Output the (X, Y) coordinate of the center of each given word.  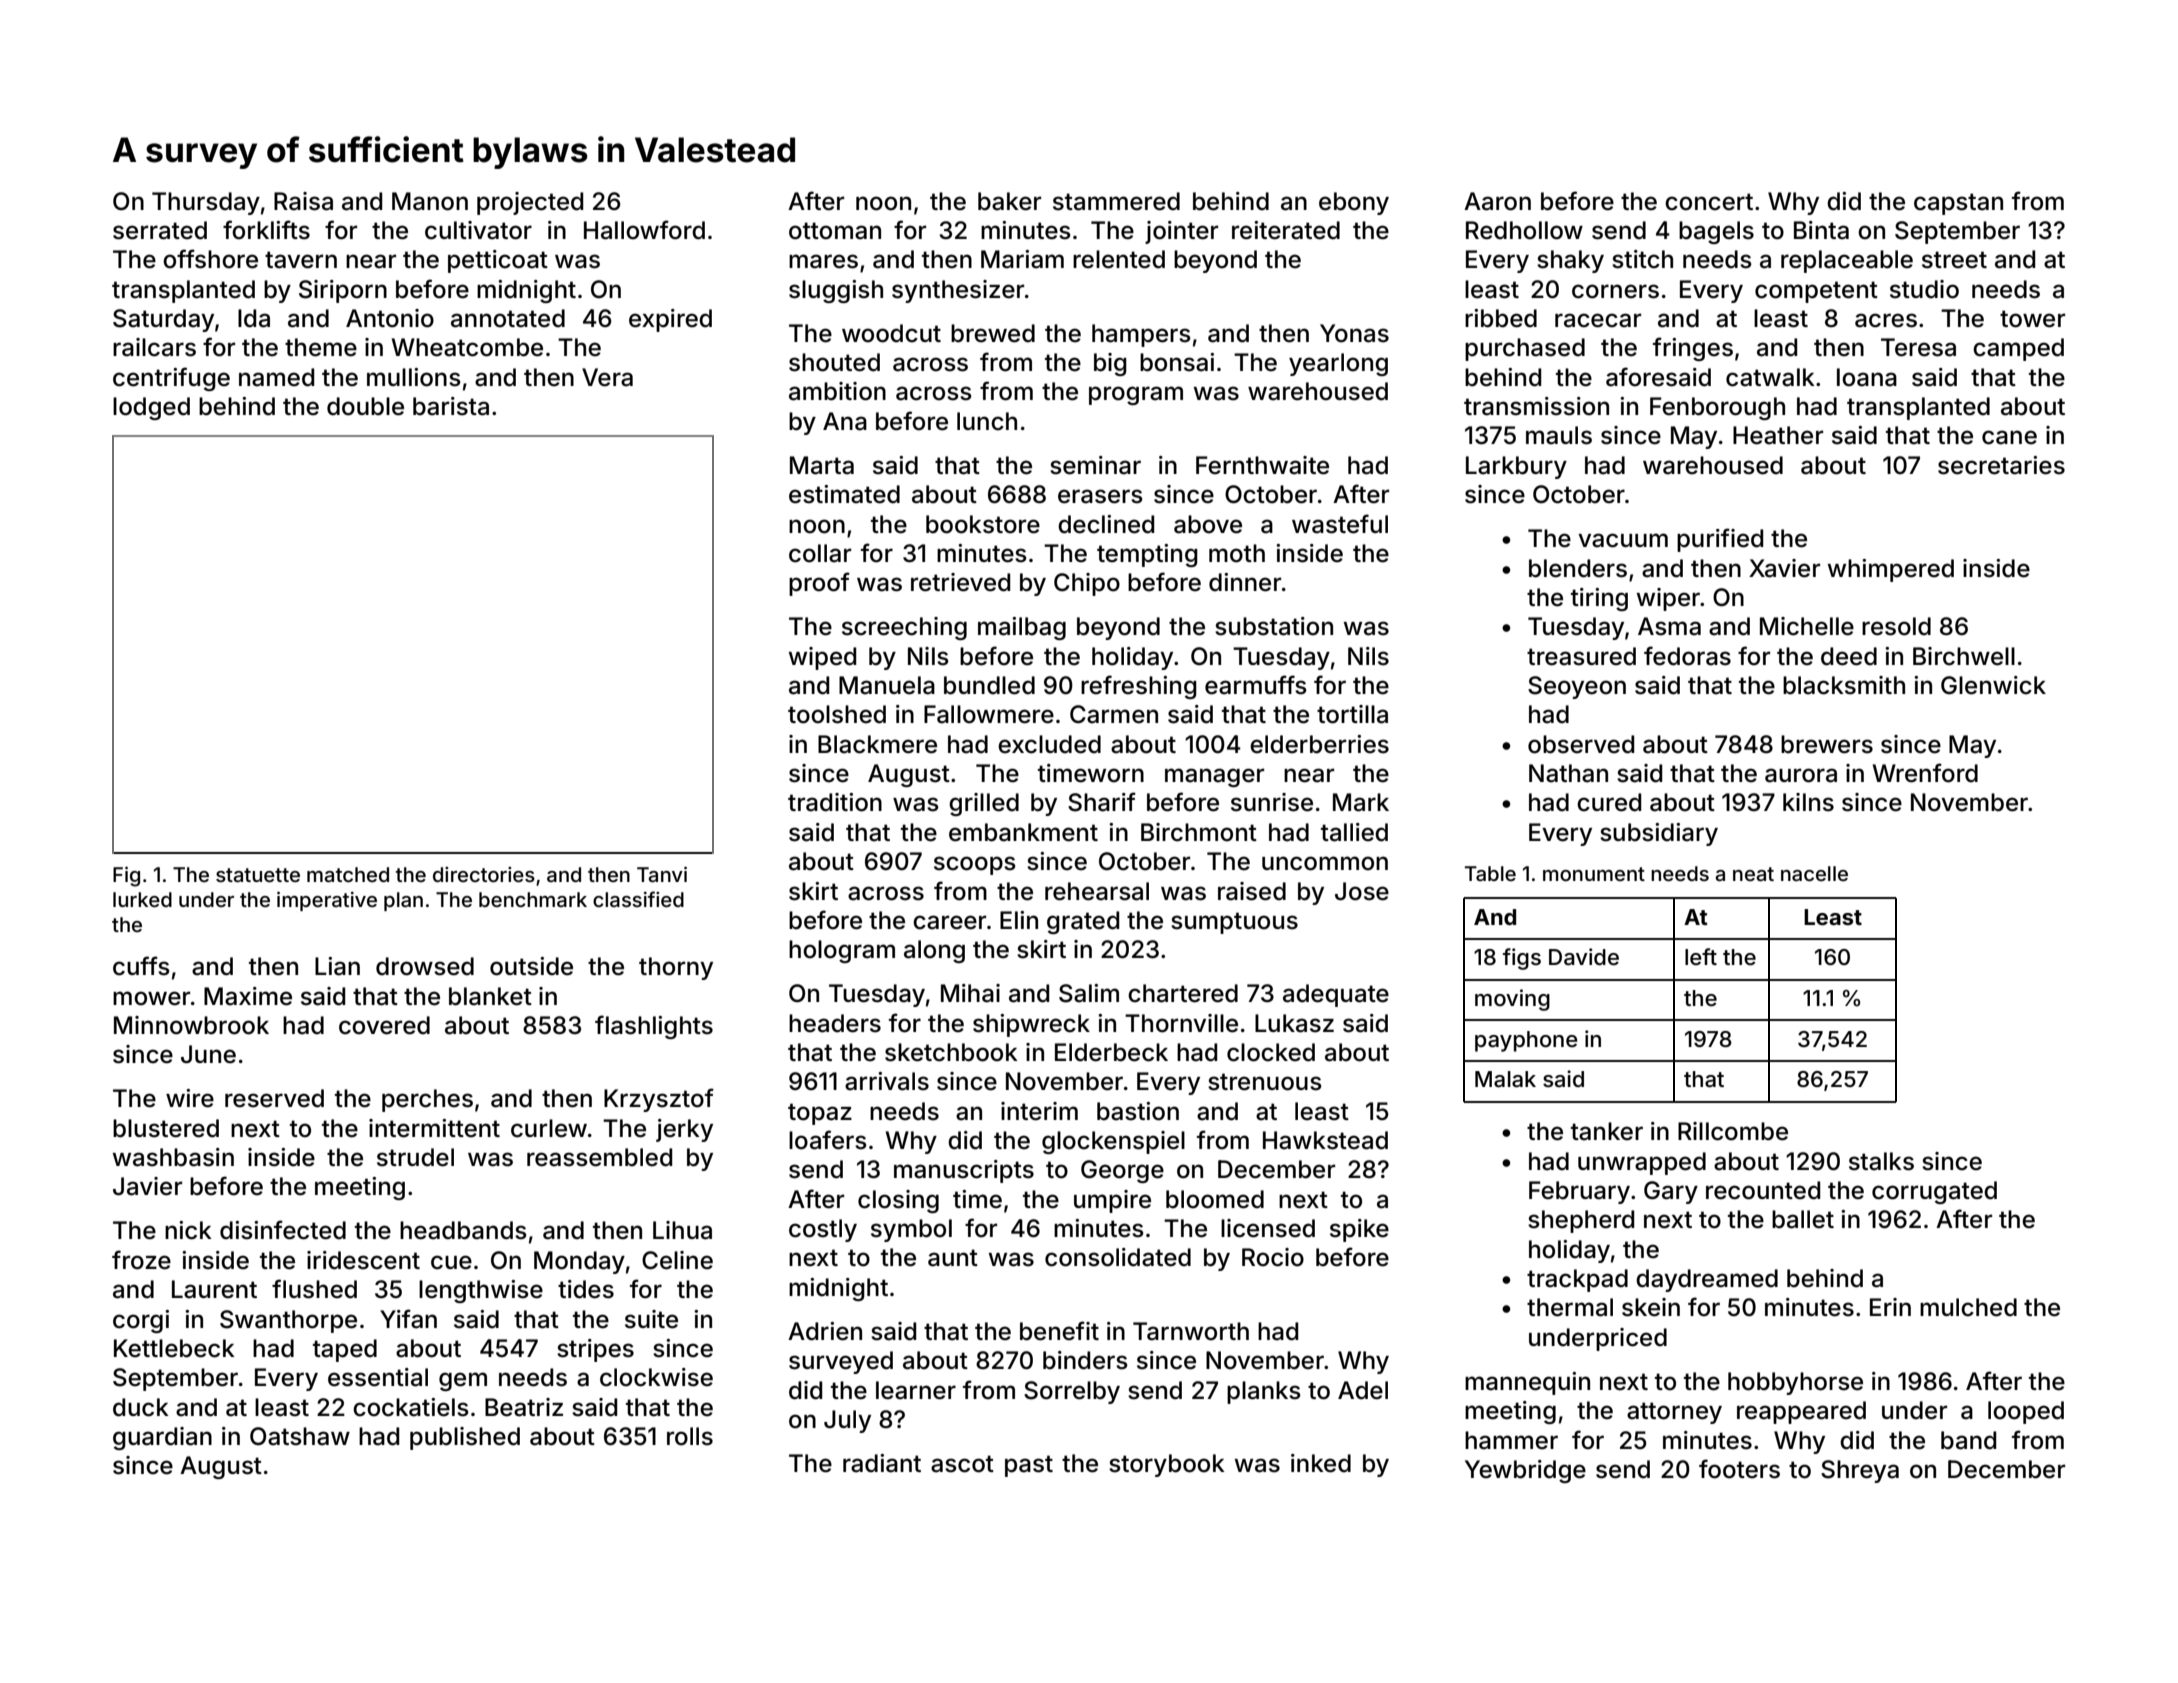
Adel (1363, 1390)
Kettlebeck (174, 1348)
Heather (1778, 435)
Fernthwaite (1262, 465)
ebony (1354, 203)
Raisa (303, 201)
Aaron (1497, 201)
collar (820, 553)
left (1701, 956)
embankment (1023, 832)
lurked (142, 899)
